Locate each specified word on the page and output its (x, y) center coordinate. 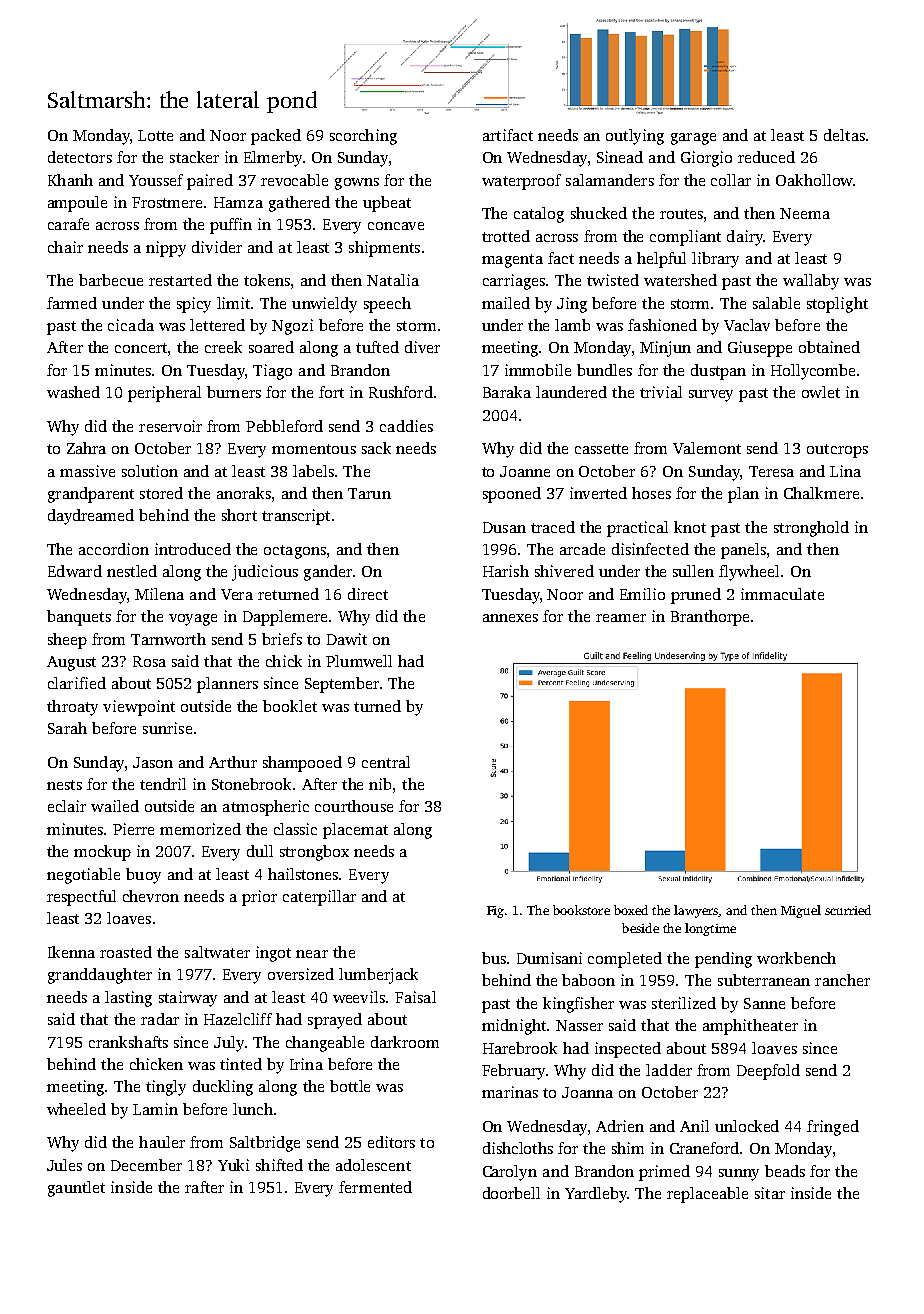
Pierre (133, 829)
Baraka (507, 392)
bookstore (581, 910)
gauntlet (76, 1189)
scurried (848, 910)
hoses (651, 493)
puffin (231, 226)
